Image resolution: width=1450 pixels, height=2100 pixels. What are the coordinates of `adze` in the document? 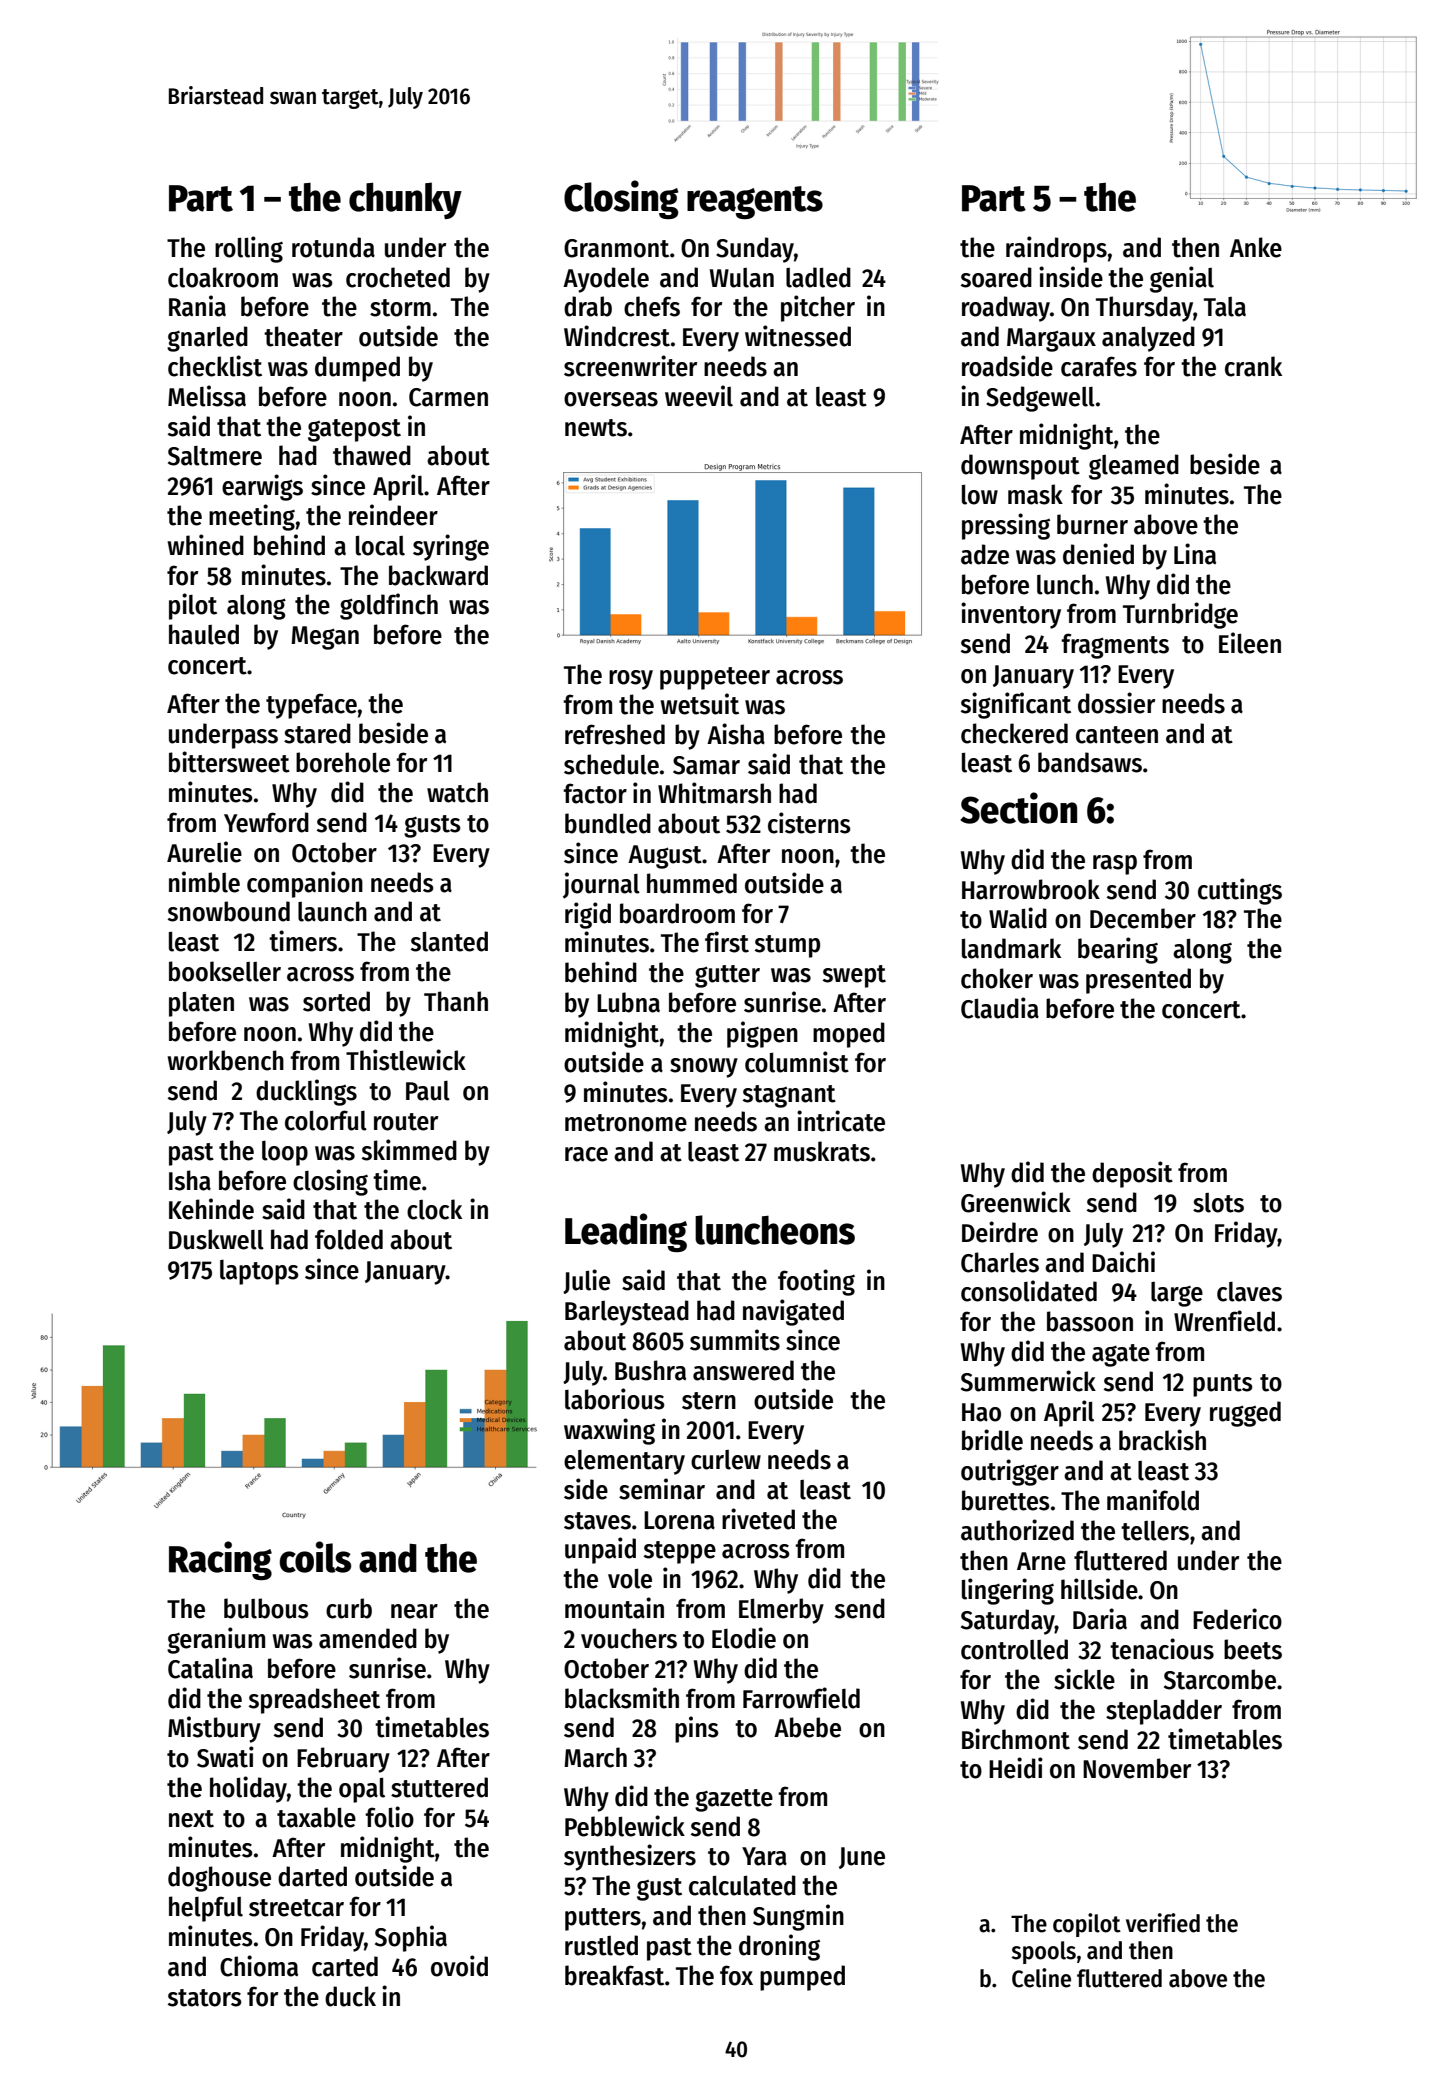 It's located at (985, 554).
